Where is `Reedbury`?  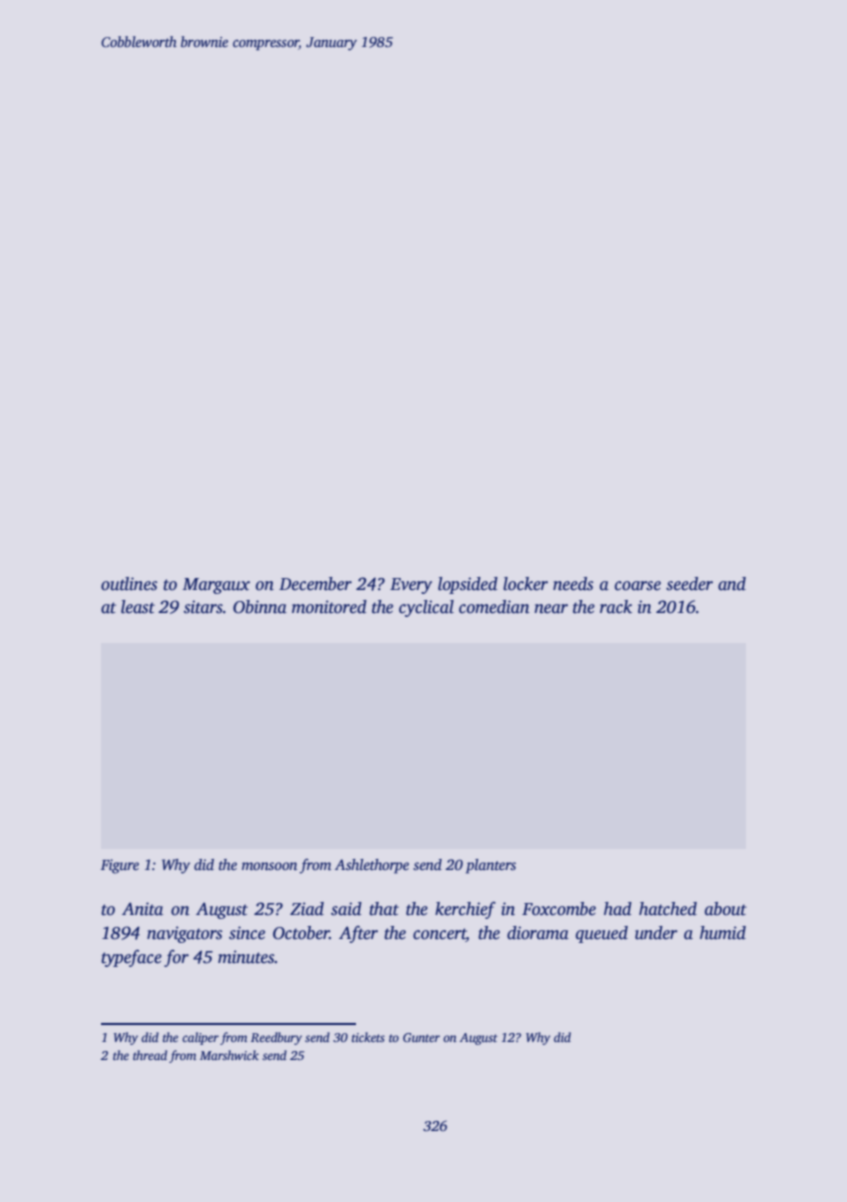 Reedbury is located at coordinates (276, 1038).
